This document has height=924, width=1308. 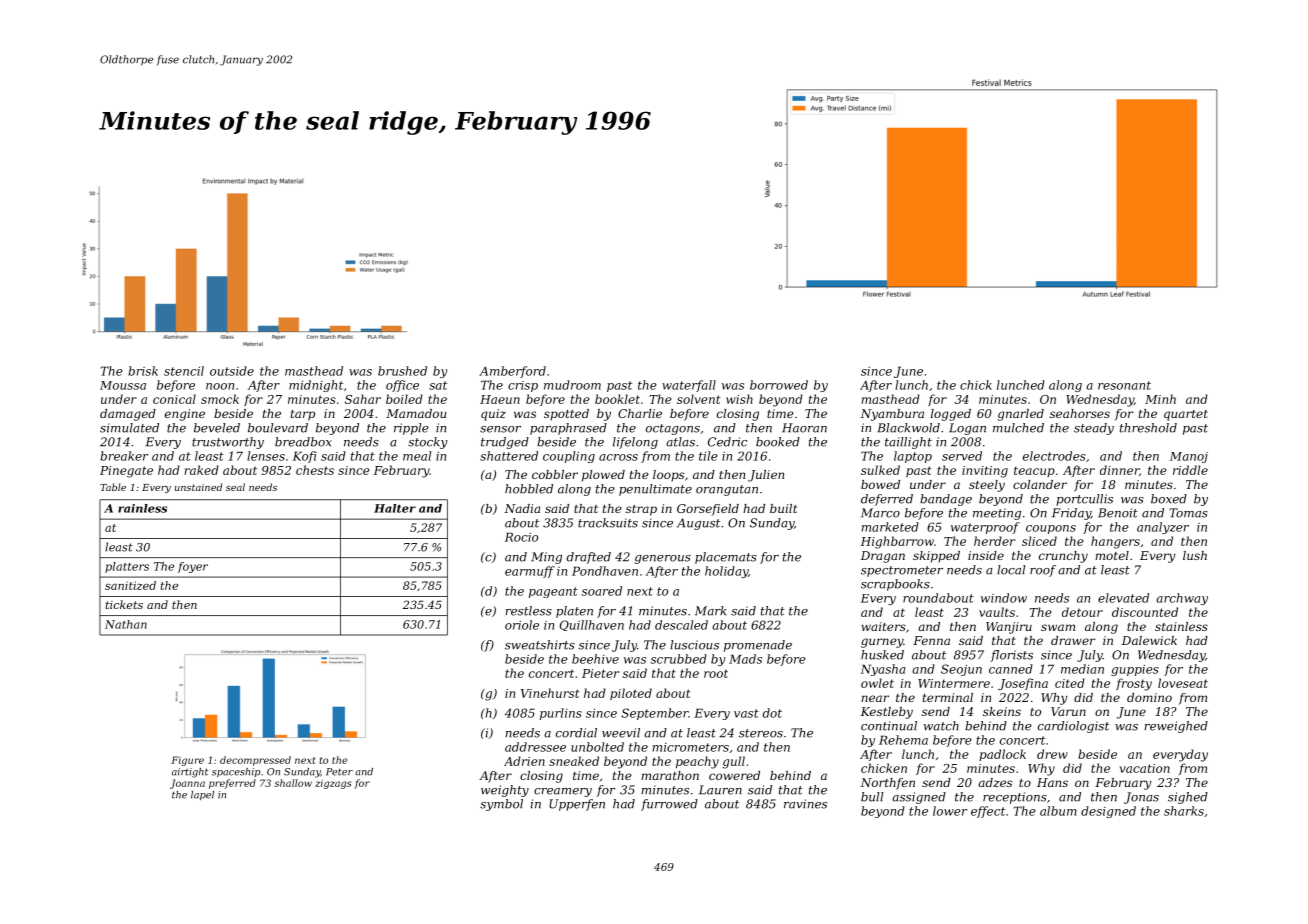 I want to click on stencil, so click(x=184, y=371).
